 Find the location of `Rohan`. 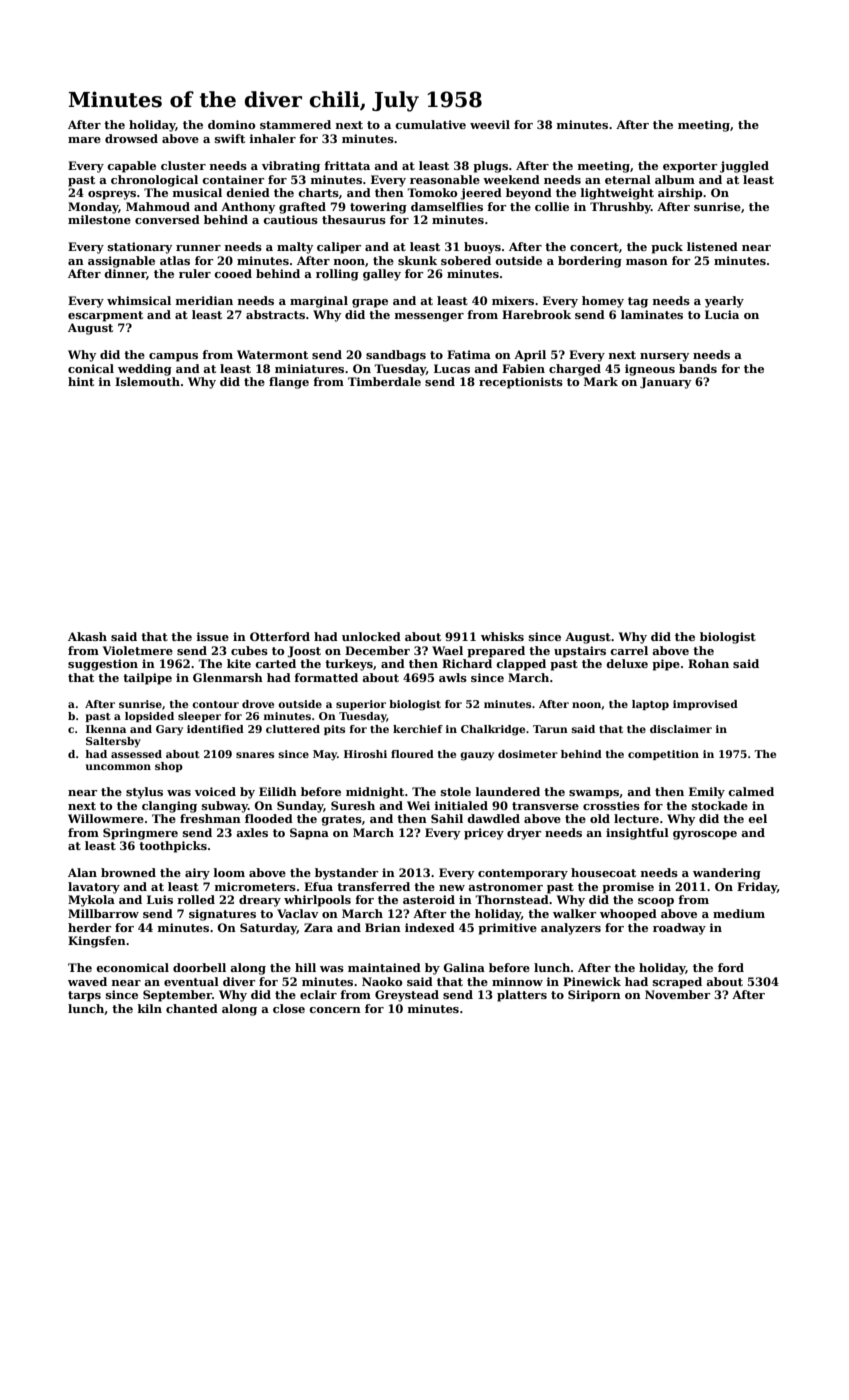

Rohan is located at coordinates (708, 663).
